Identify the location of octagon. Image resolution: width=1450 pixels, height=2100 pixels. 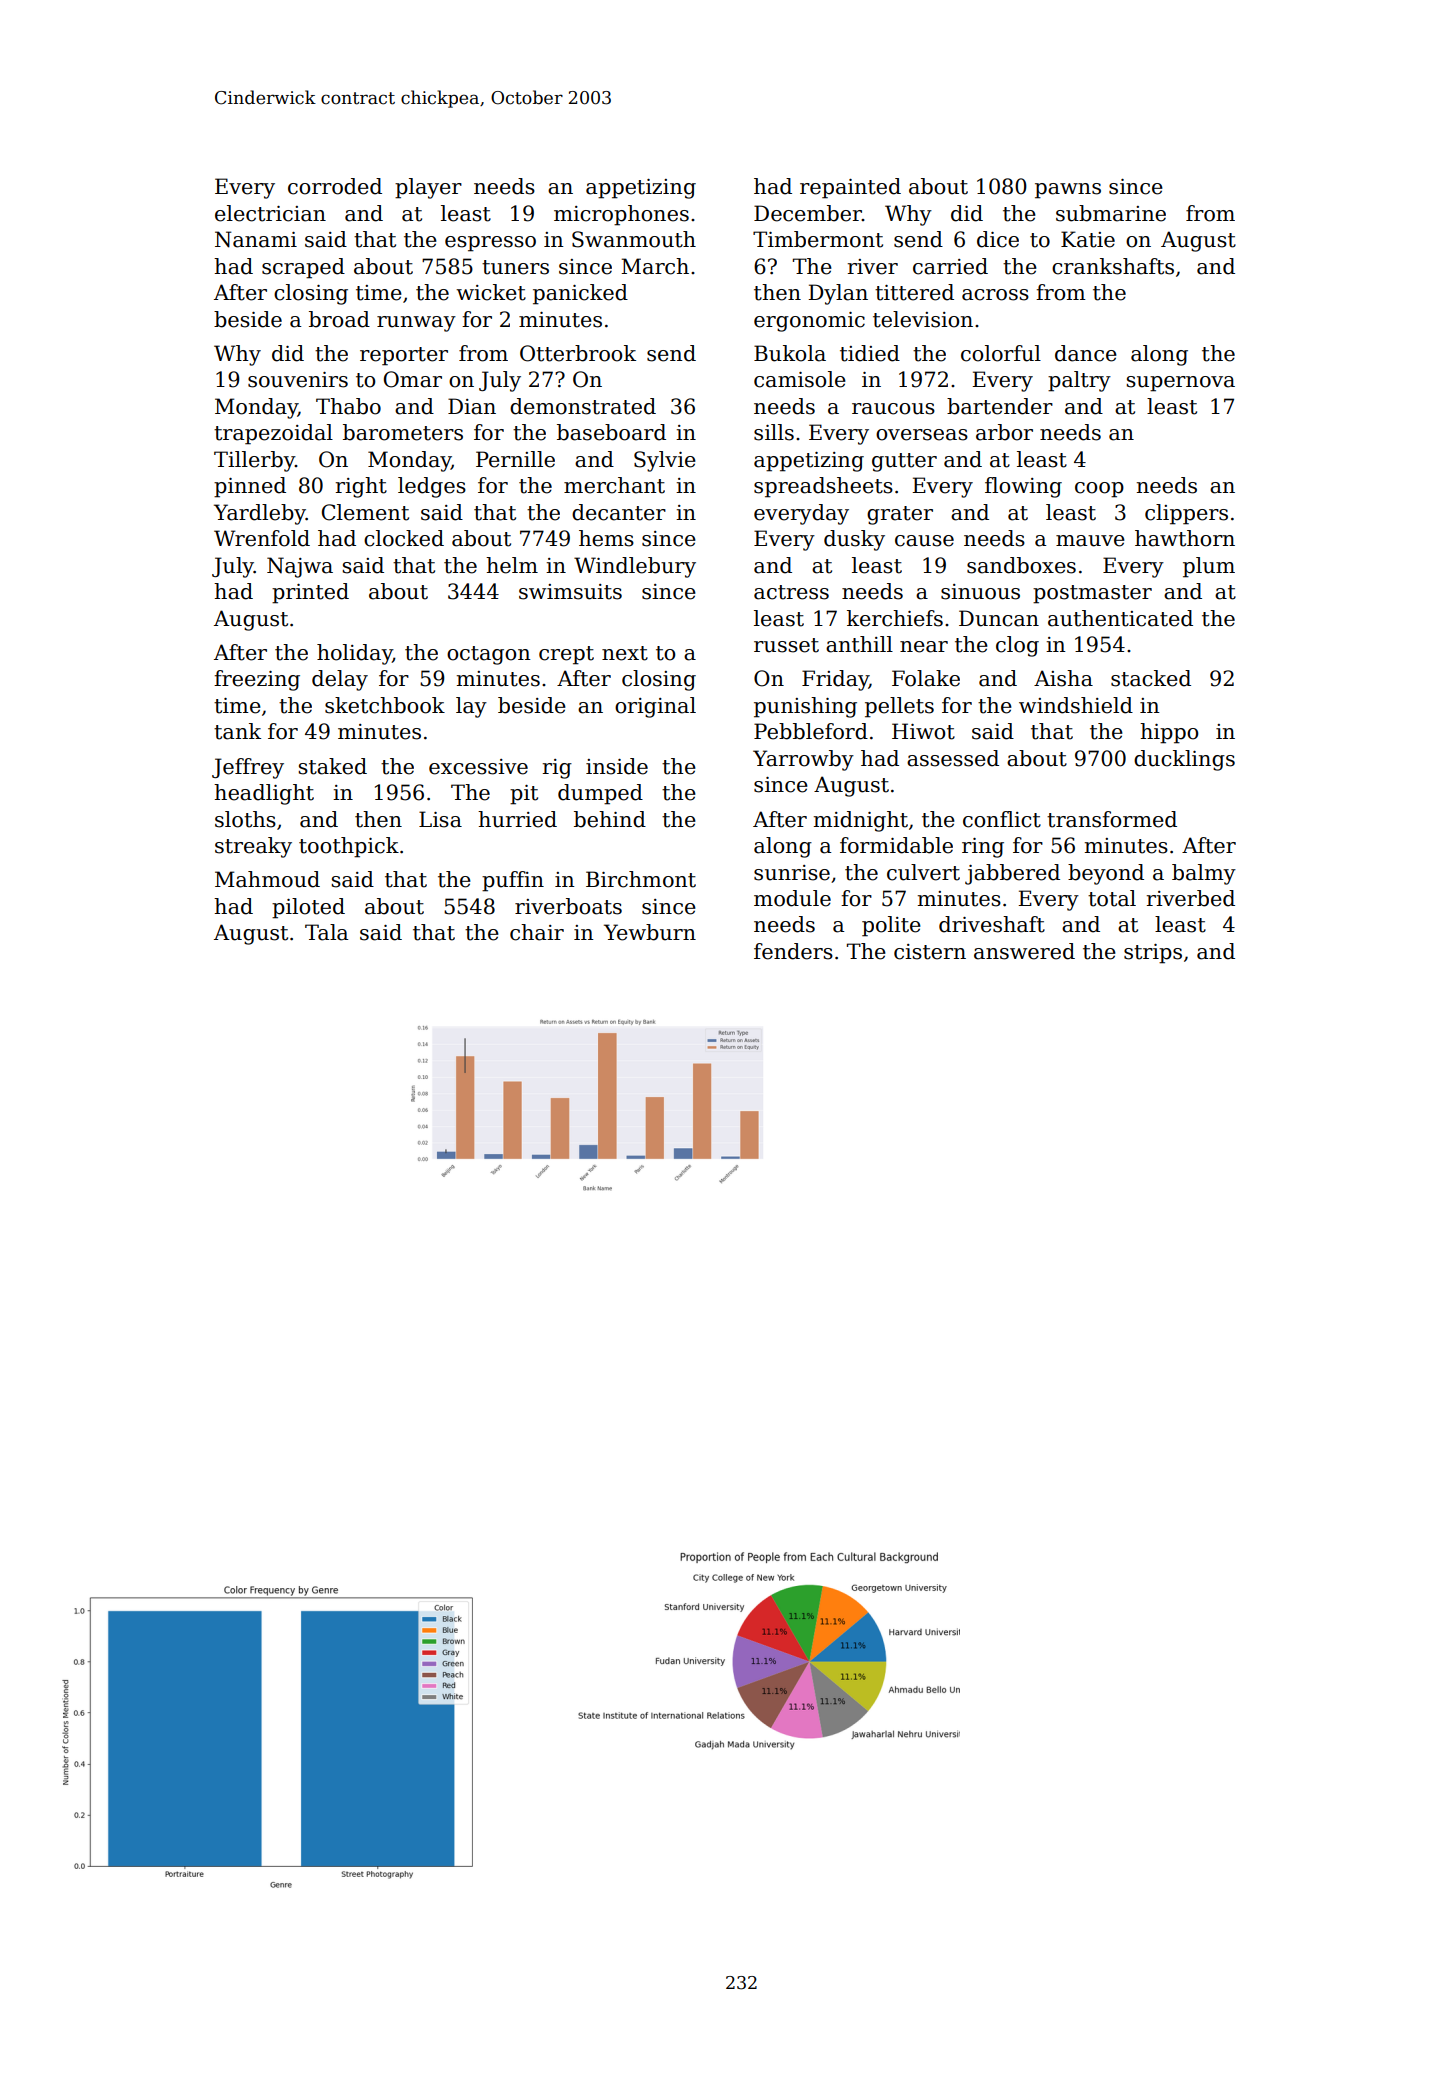
(489, 655).
